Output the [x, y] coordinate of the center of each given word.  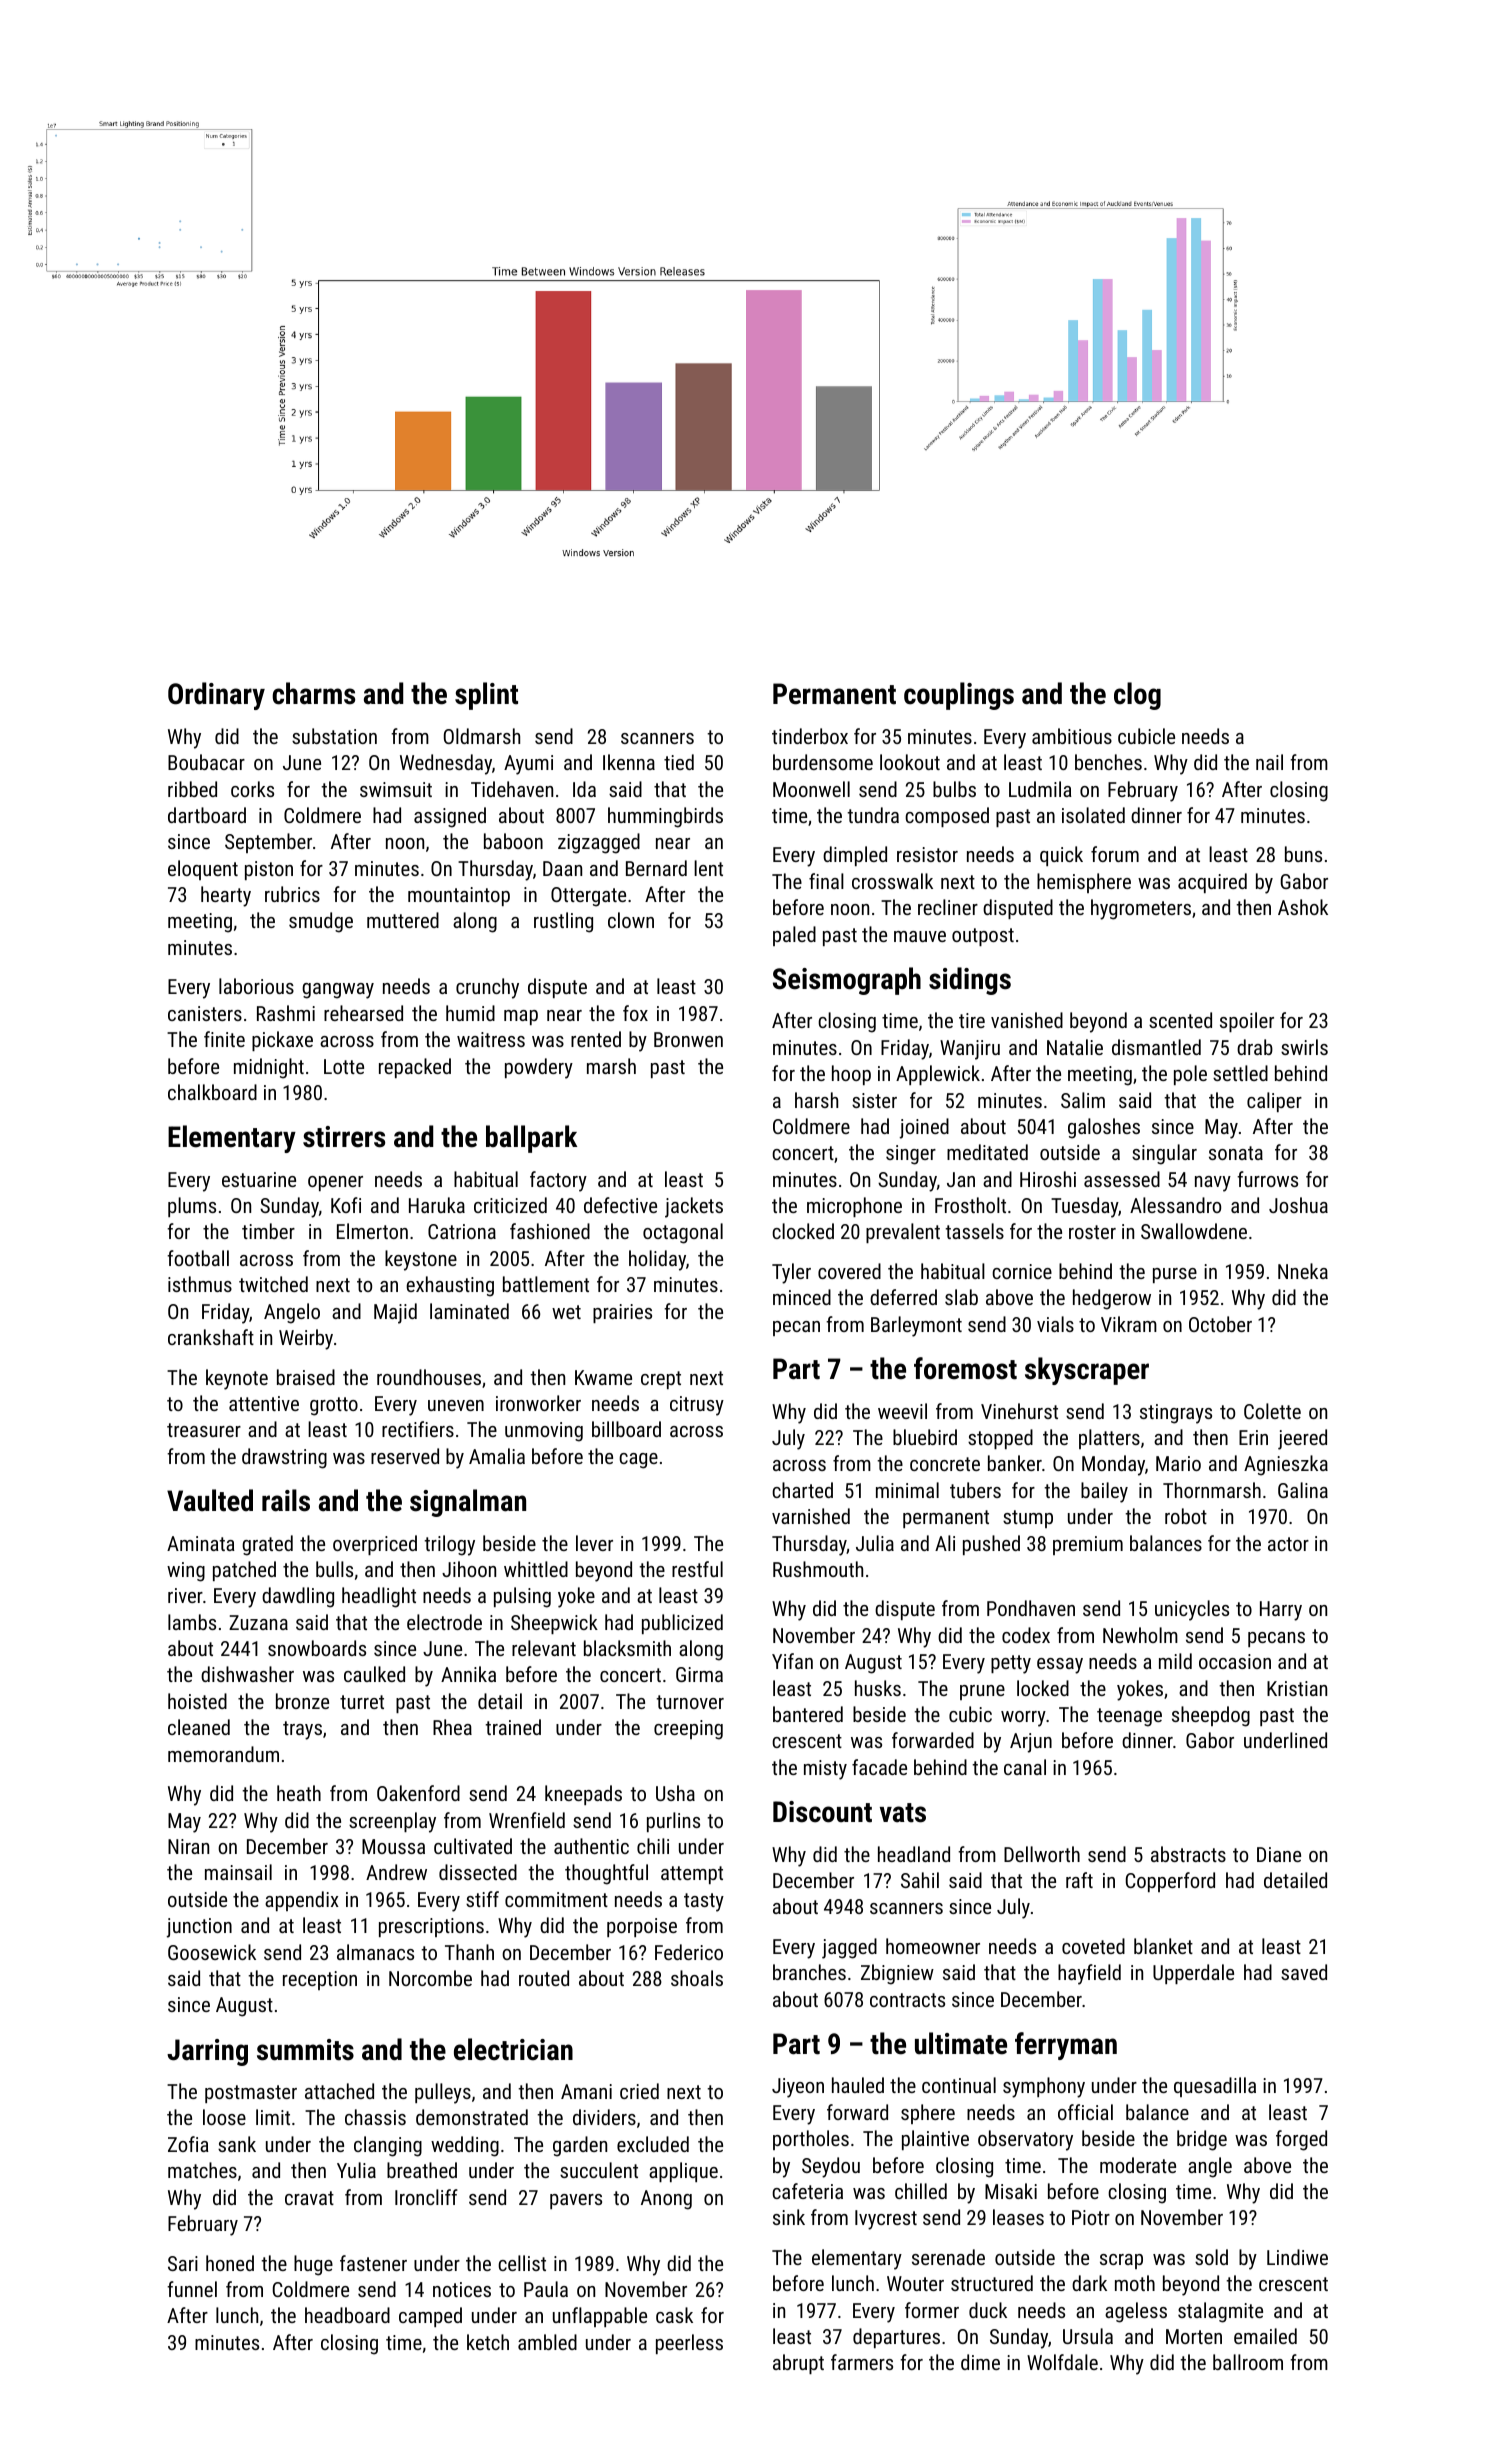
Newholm [1140, 1635]
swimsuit [396, 789]
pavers [576, 2201]
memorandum [223, 1754]
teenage [1129, 1717]
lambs [192, 1622]
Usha [675, 1793]
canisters [205, 1013]
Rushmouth [818, 1569]
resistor [927, 854]
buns [1303, 854]
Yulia [356, 2170]
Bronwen [688, 1039]
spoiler [1247, 1022]
